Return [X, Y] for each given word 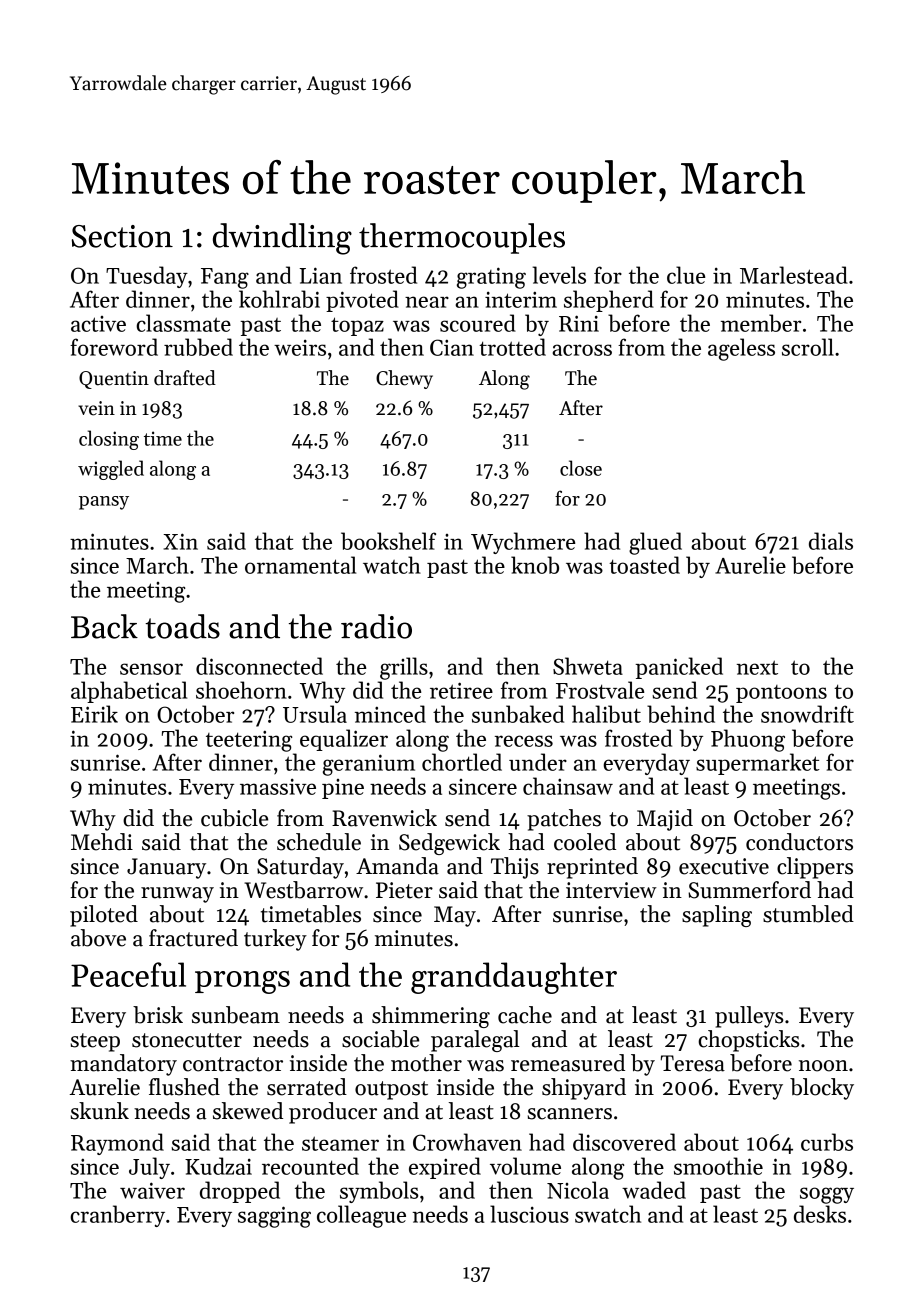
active [98, 324]
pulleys [749, 1017]
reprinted [592, 868]
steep [95, 1042]
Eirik [94, 714]
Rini [579, 323]
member [761, 323]
